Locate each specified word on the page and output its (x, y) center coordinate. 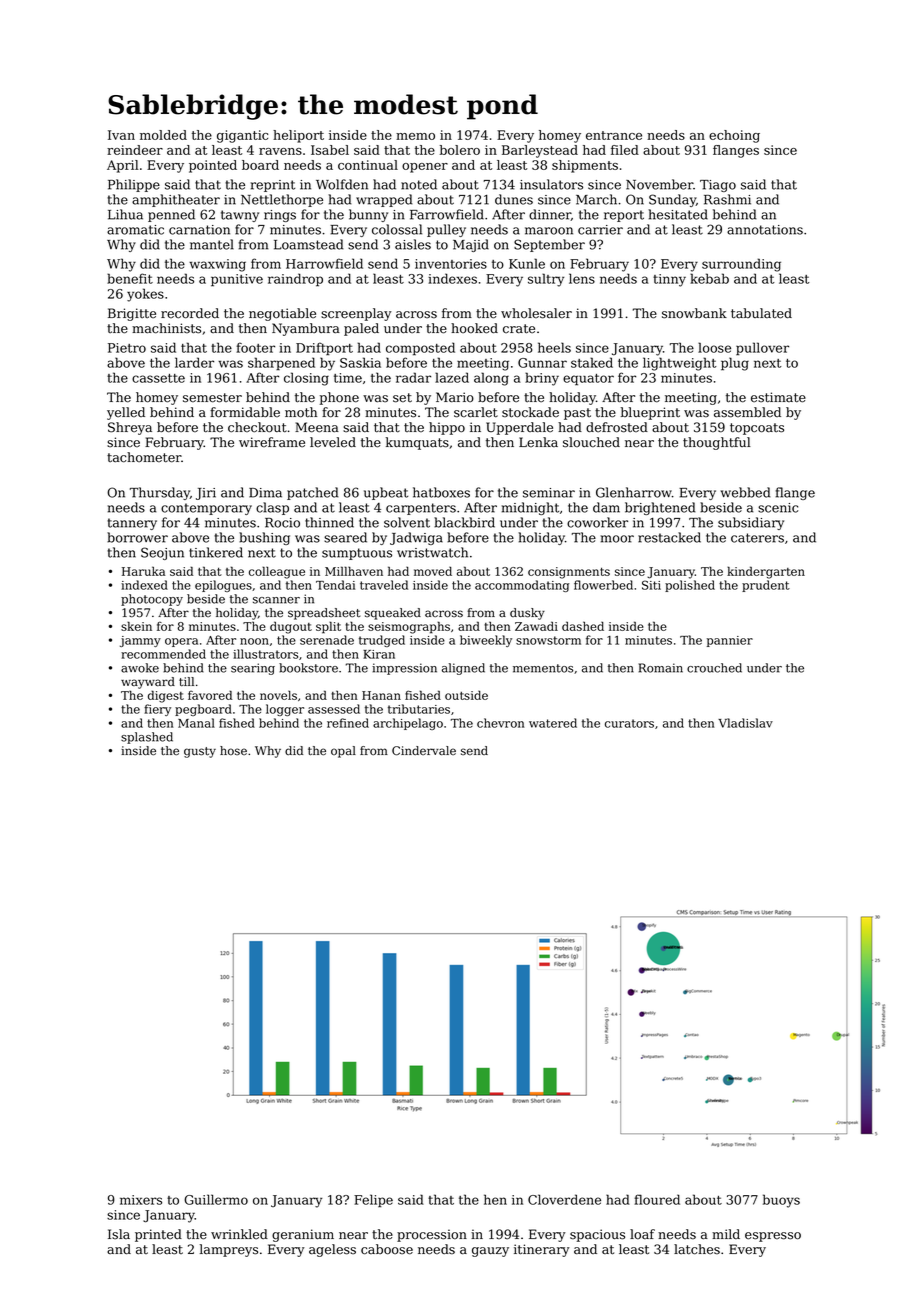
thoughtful (717, 443)
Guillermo (216, 1199)
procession (432, 1235)
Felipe (373, 1200)
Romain (661, 668)
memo (415, 136)
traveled (384, 585)
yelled (126, 413)
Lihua (125, 214)
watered (553, 723)
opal (343, 752)
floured (657, 1199)
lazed (452, 377)
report (624, 216)
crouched (714, 668)
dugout (291, 627)
